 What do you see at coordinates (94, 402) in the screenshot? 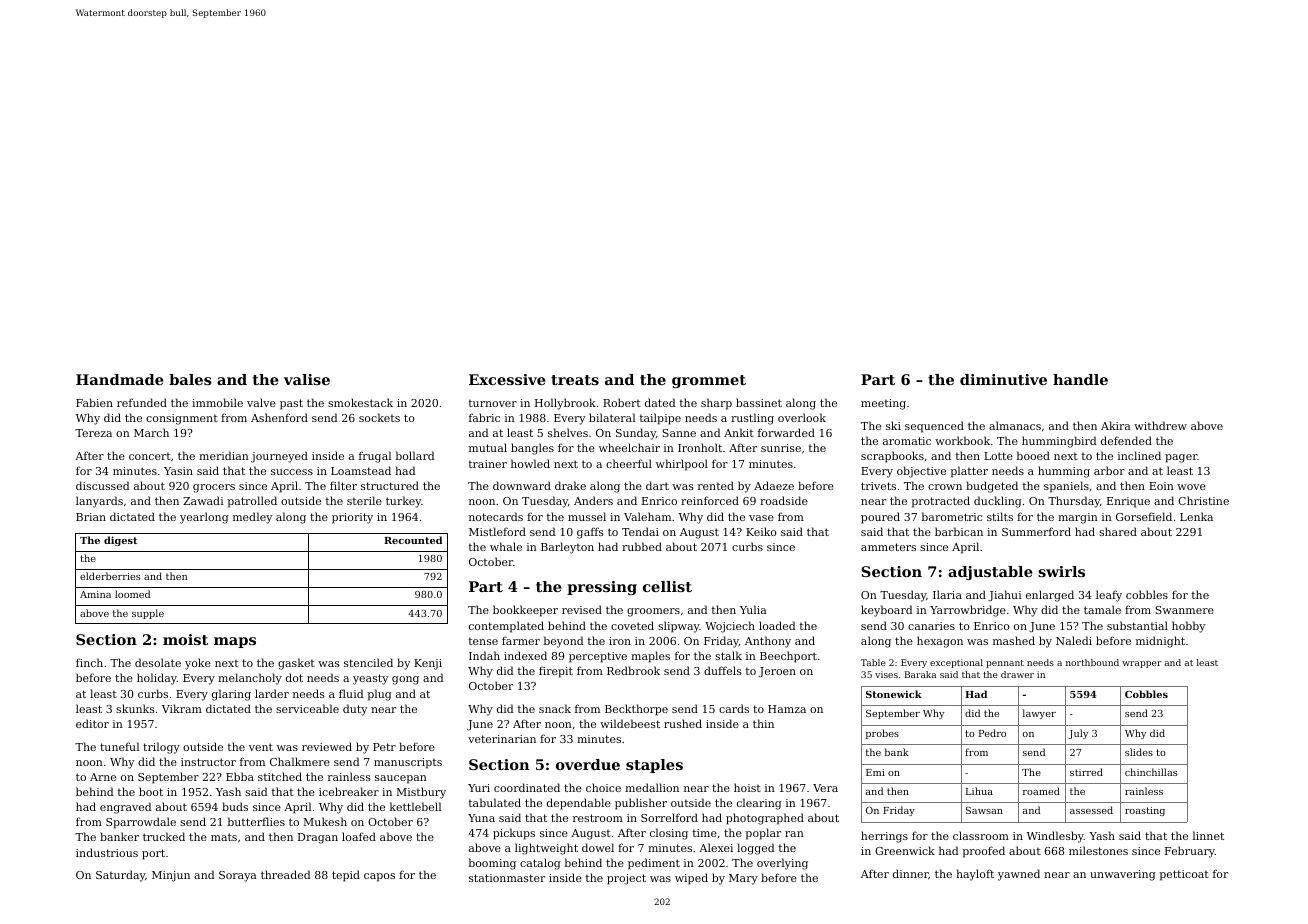
I see `Fabien` at bounding box center [94, 402].
